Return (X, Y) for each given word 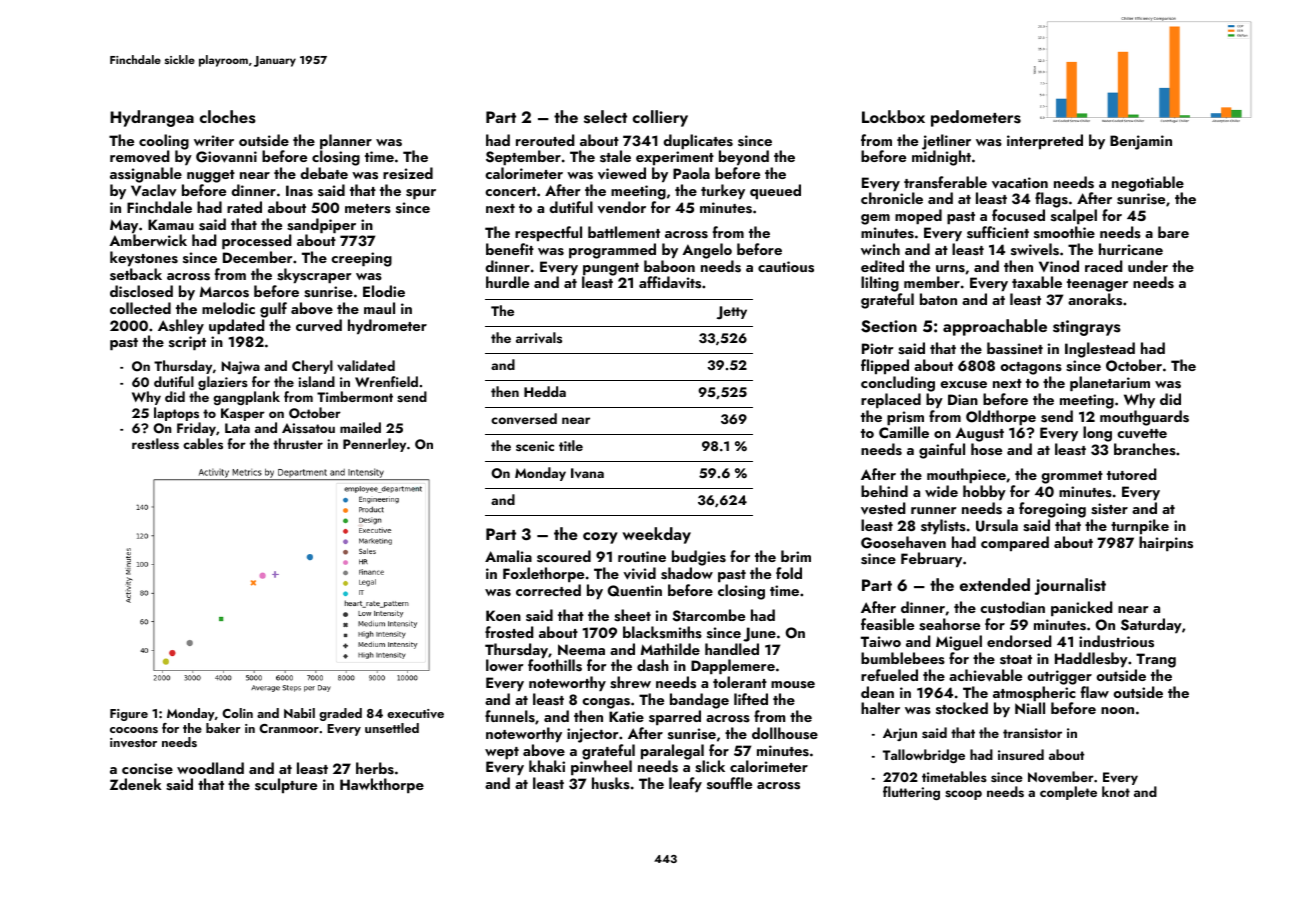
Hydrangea (152, 118)
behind (884, 491)
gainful (942, 451)
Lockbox (893, 116)
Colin (237, 713)
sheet (632, 615)
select (605, 117)
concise (147, 769)
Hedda (545, 391)
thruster (298, 443)
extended (995, 584)
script (187, 343)
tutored (1132, 474)
